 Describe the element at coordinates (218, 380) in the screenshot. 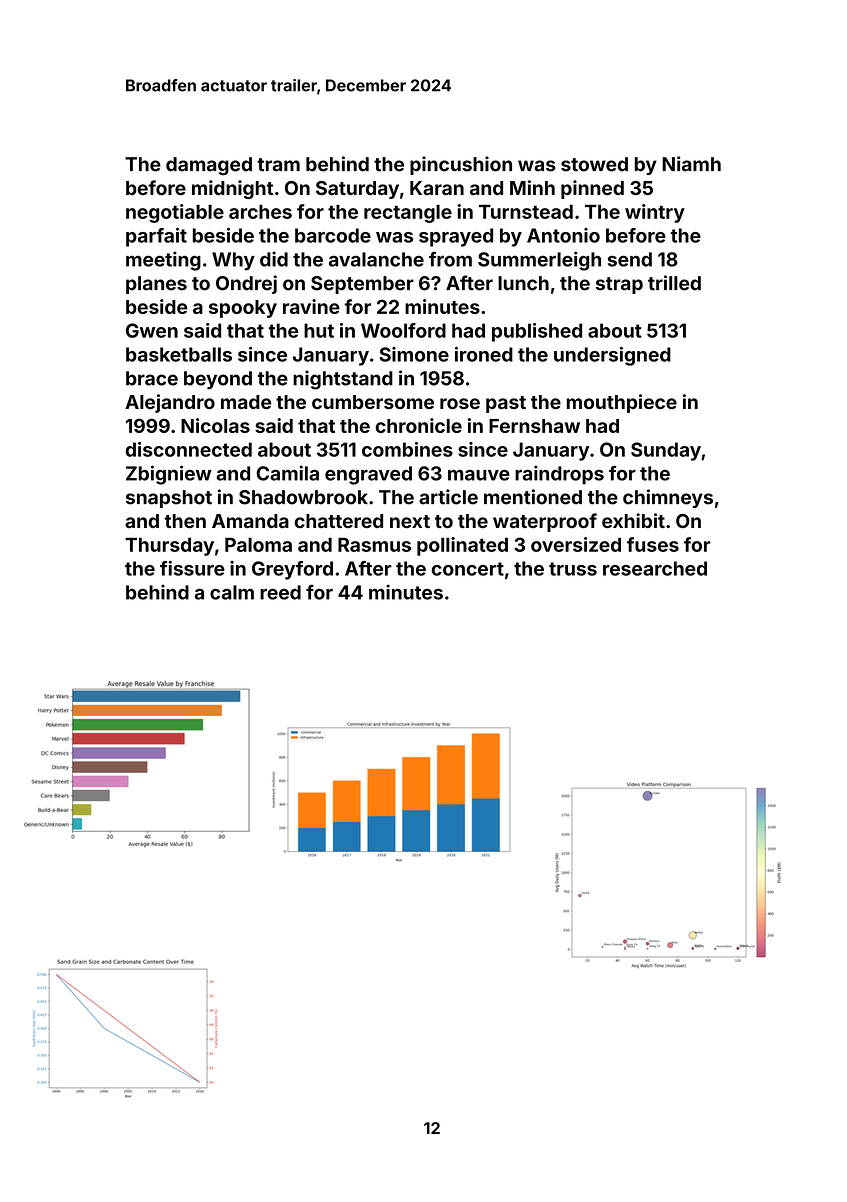

I see `beyond` at that location.
